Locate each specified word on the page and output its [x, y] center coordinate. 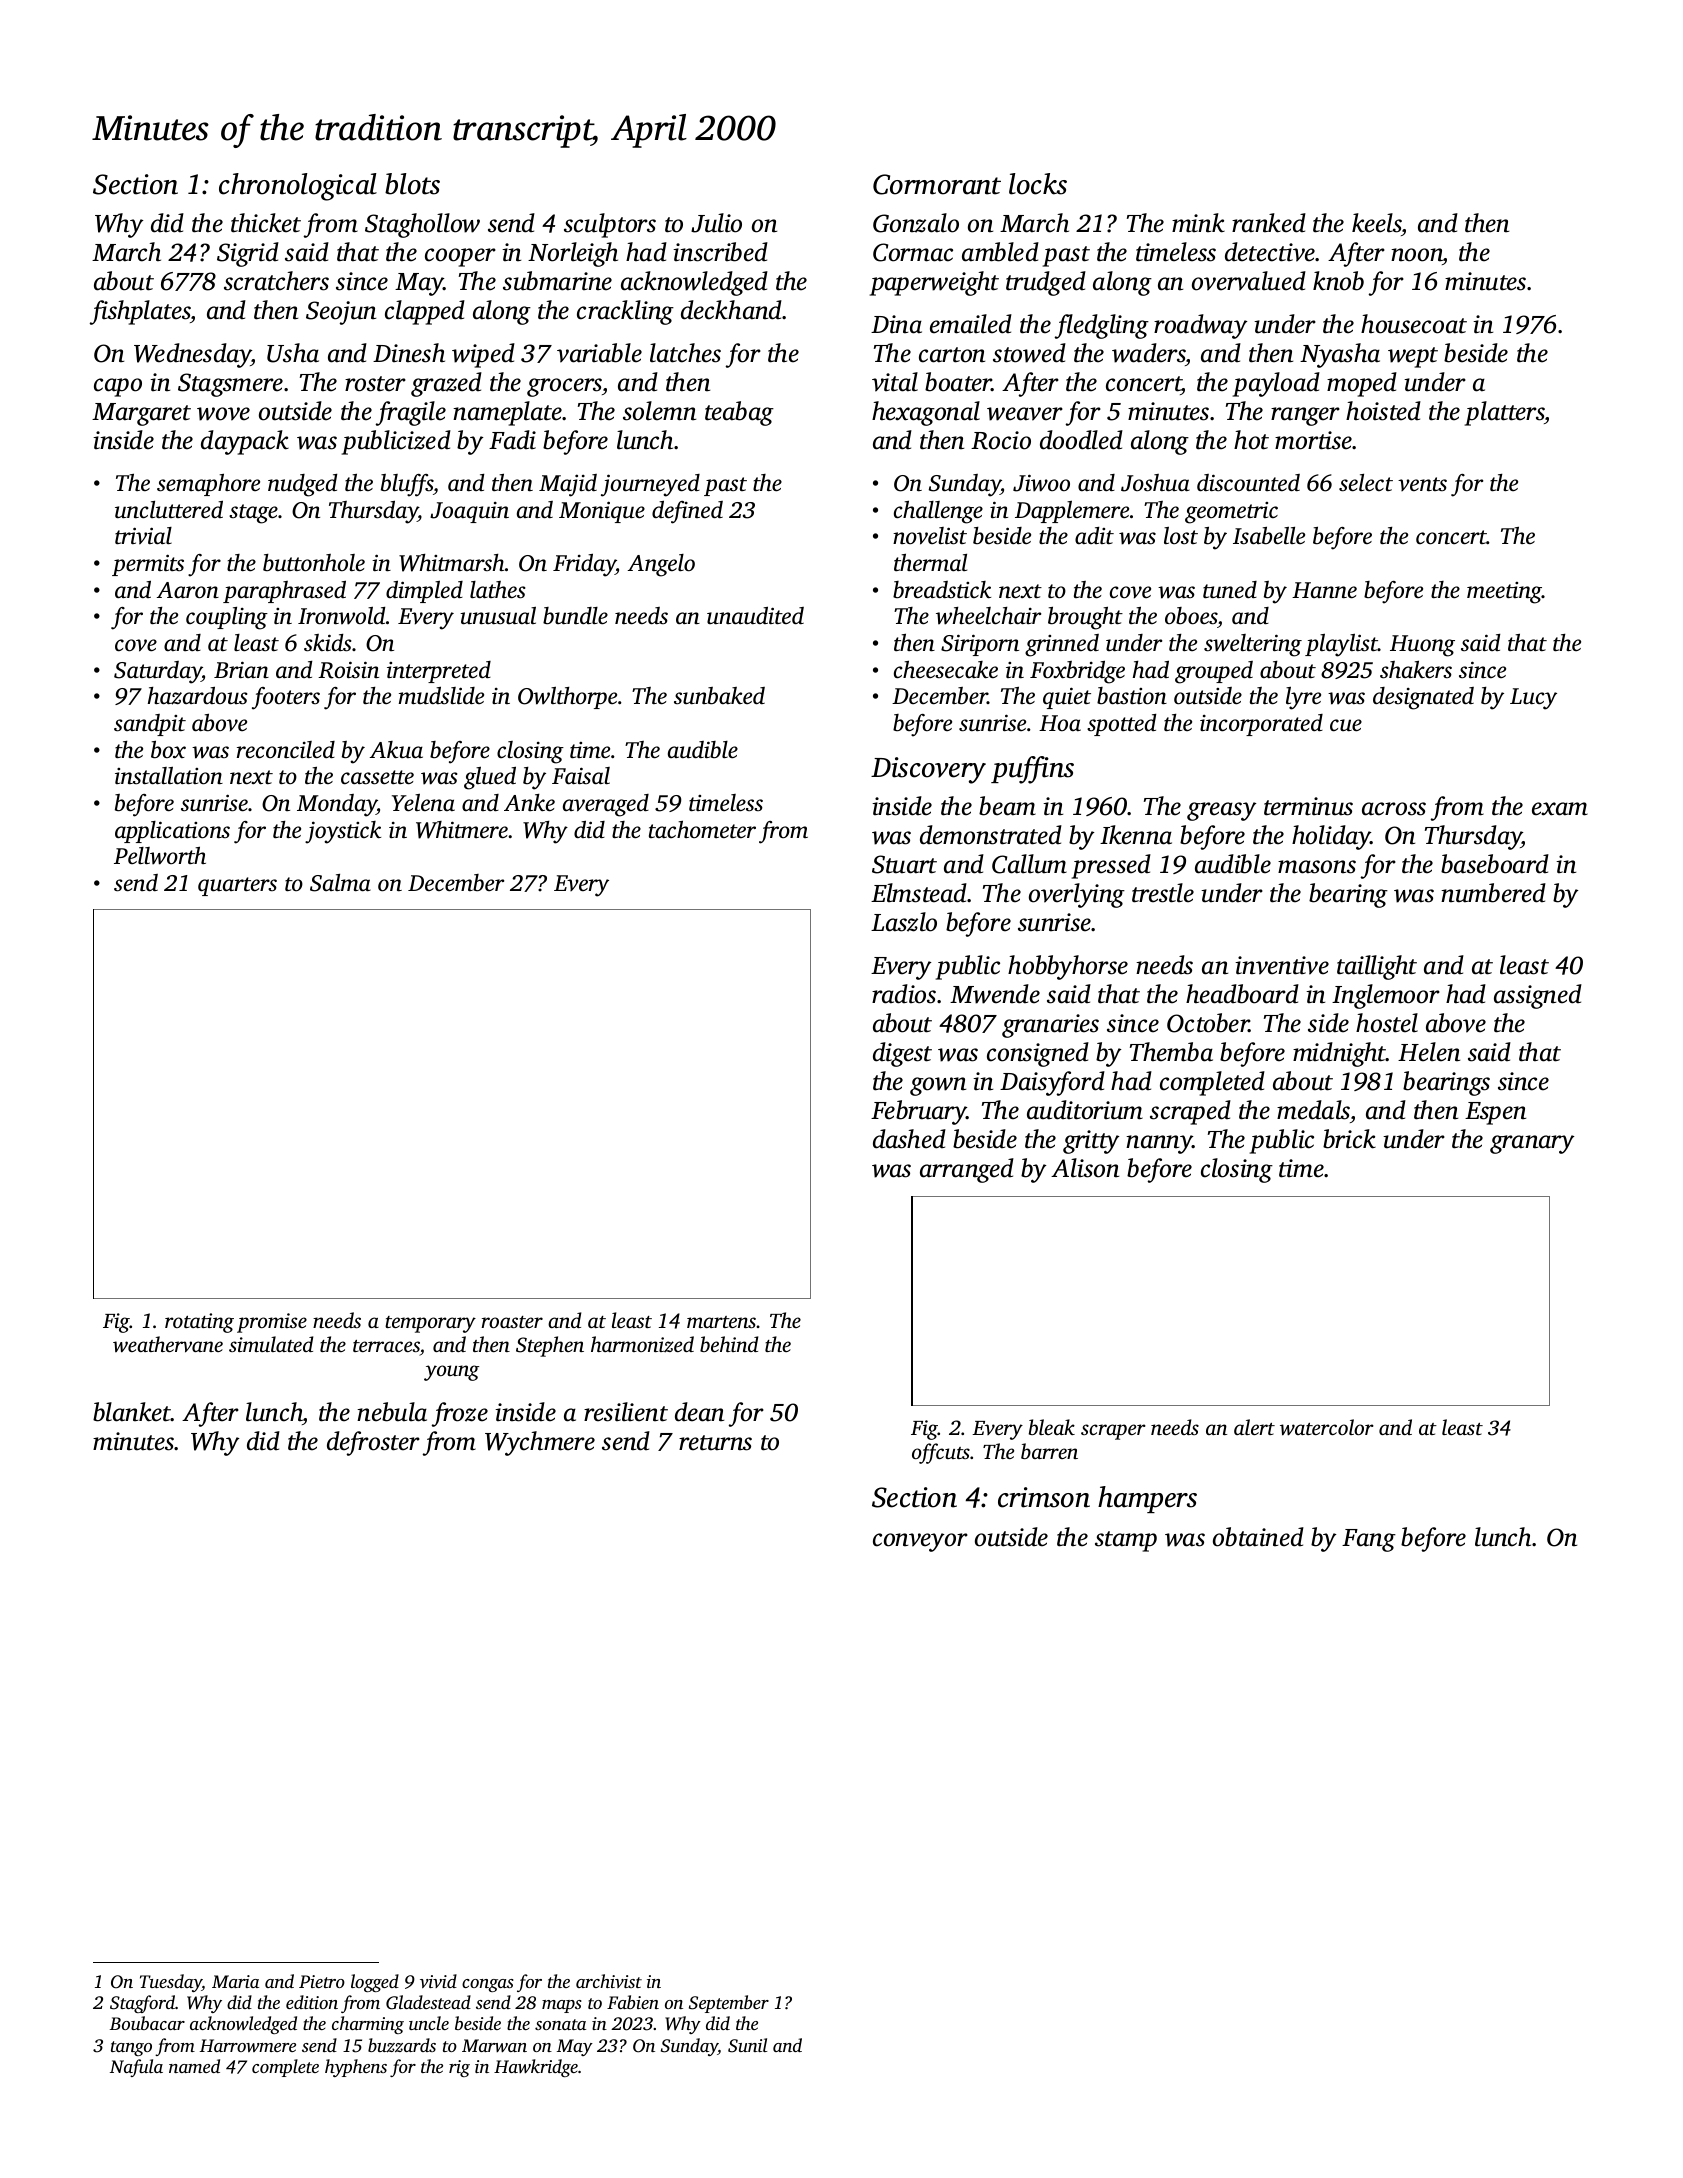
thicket [266, 223]
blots [412, 184]
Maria [235, 1981]
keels [1377, 223]
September [729, 2004]
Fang [1369, 1540]
